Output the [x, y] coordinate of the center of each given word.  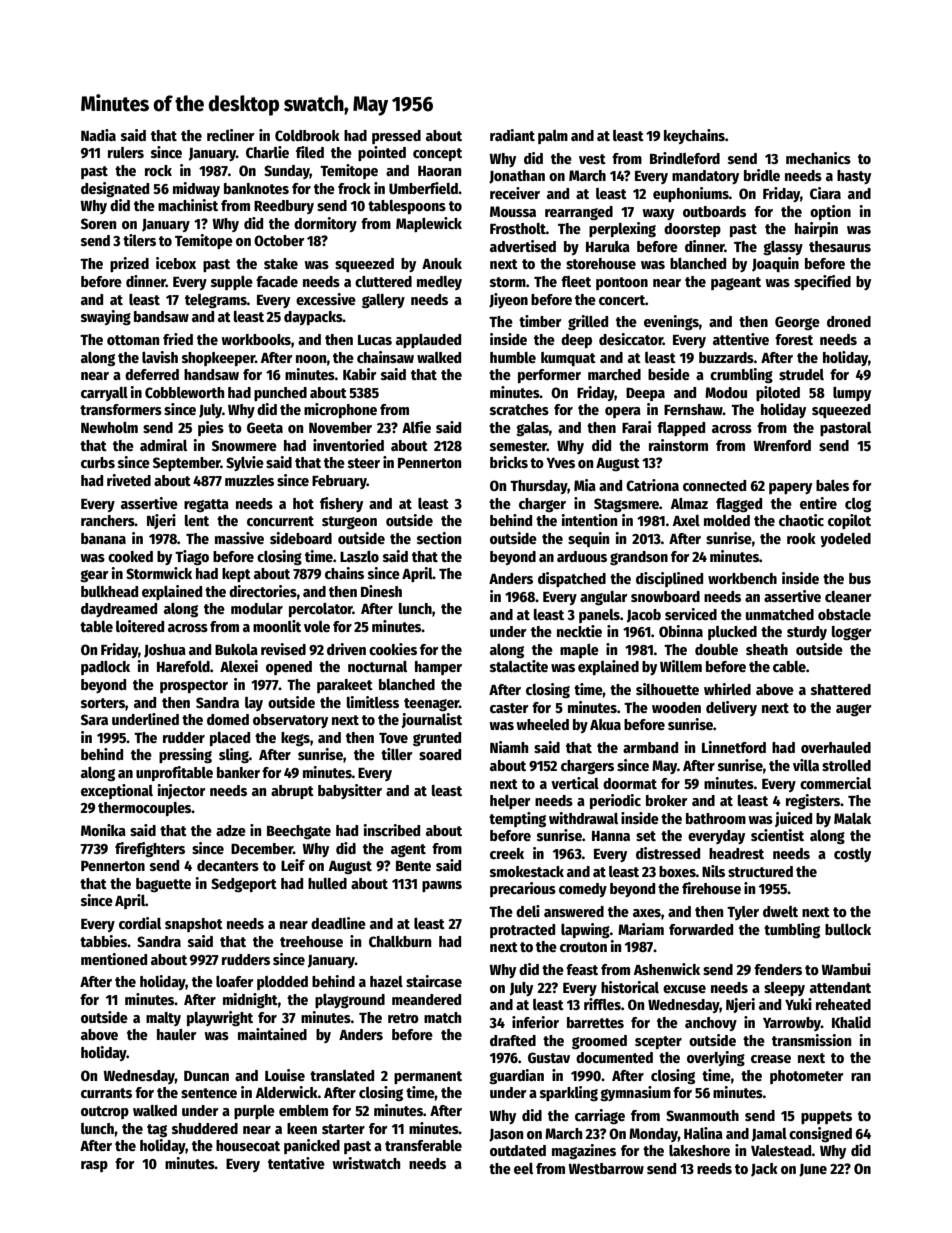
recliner [231, 135]
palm [553, 137]
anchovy [711, 1024]
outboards [714, 211]
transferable [423, 1145]
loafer [235, 981]
